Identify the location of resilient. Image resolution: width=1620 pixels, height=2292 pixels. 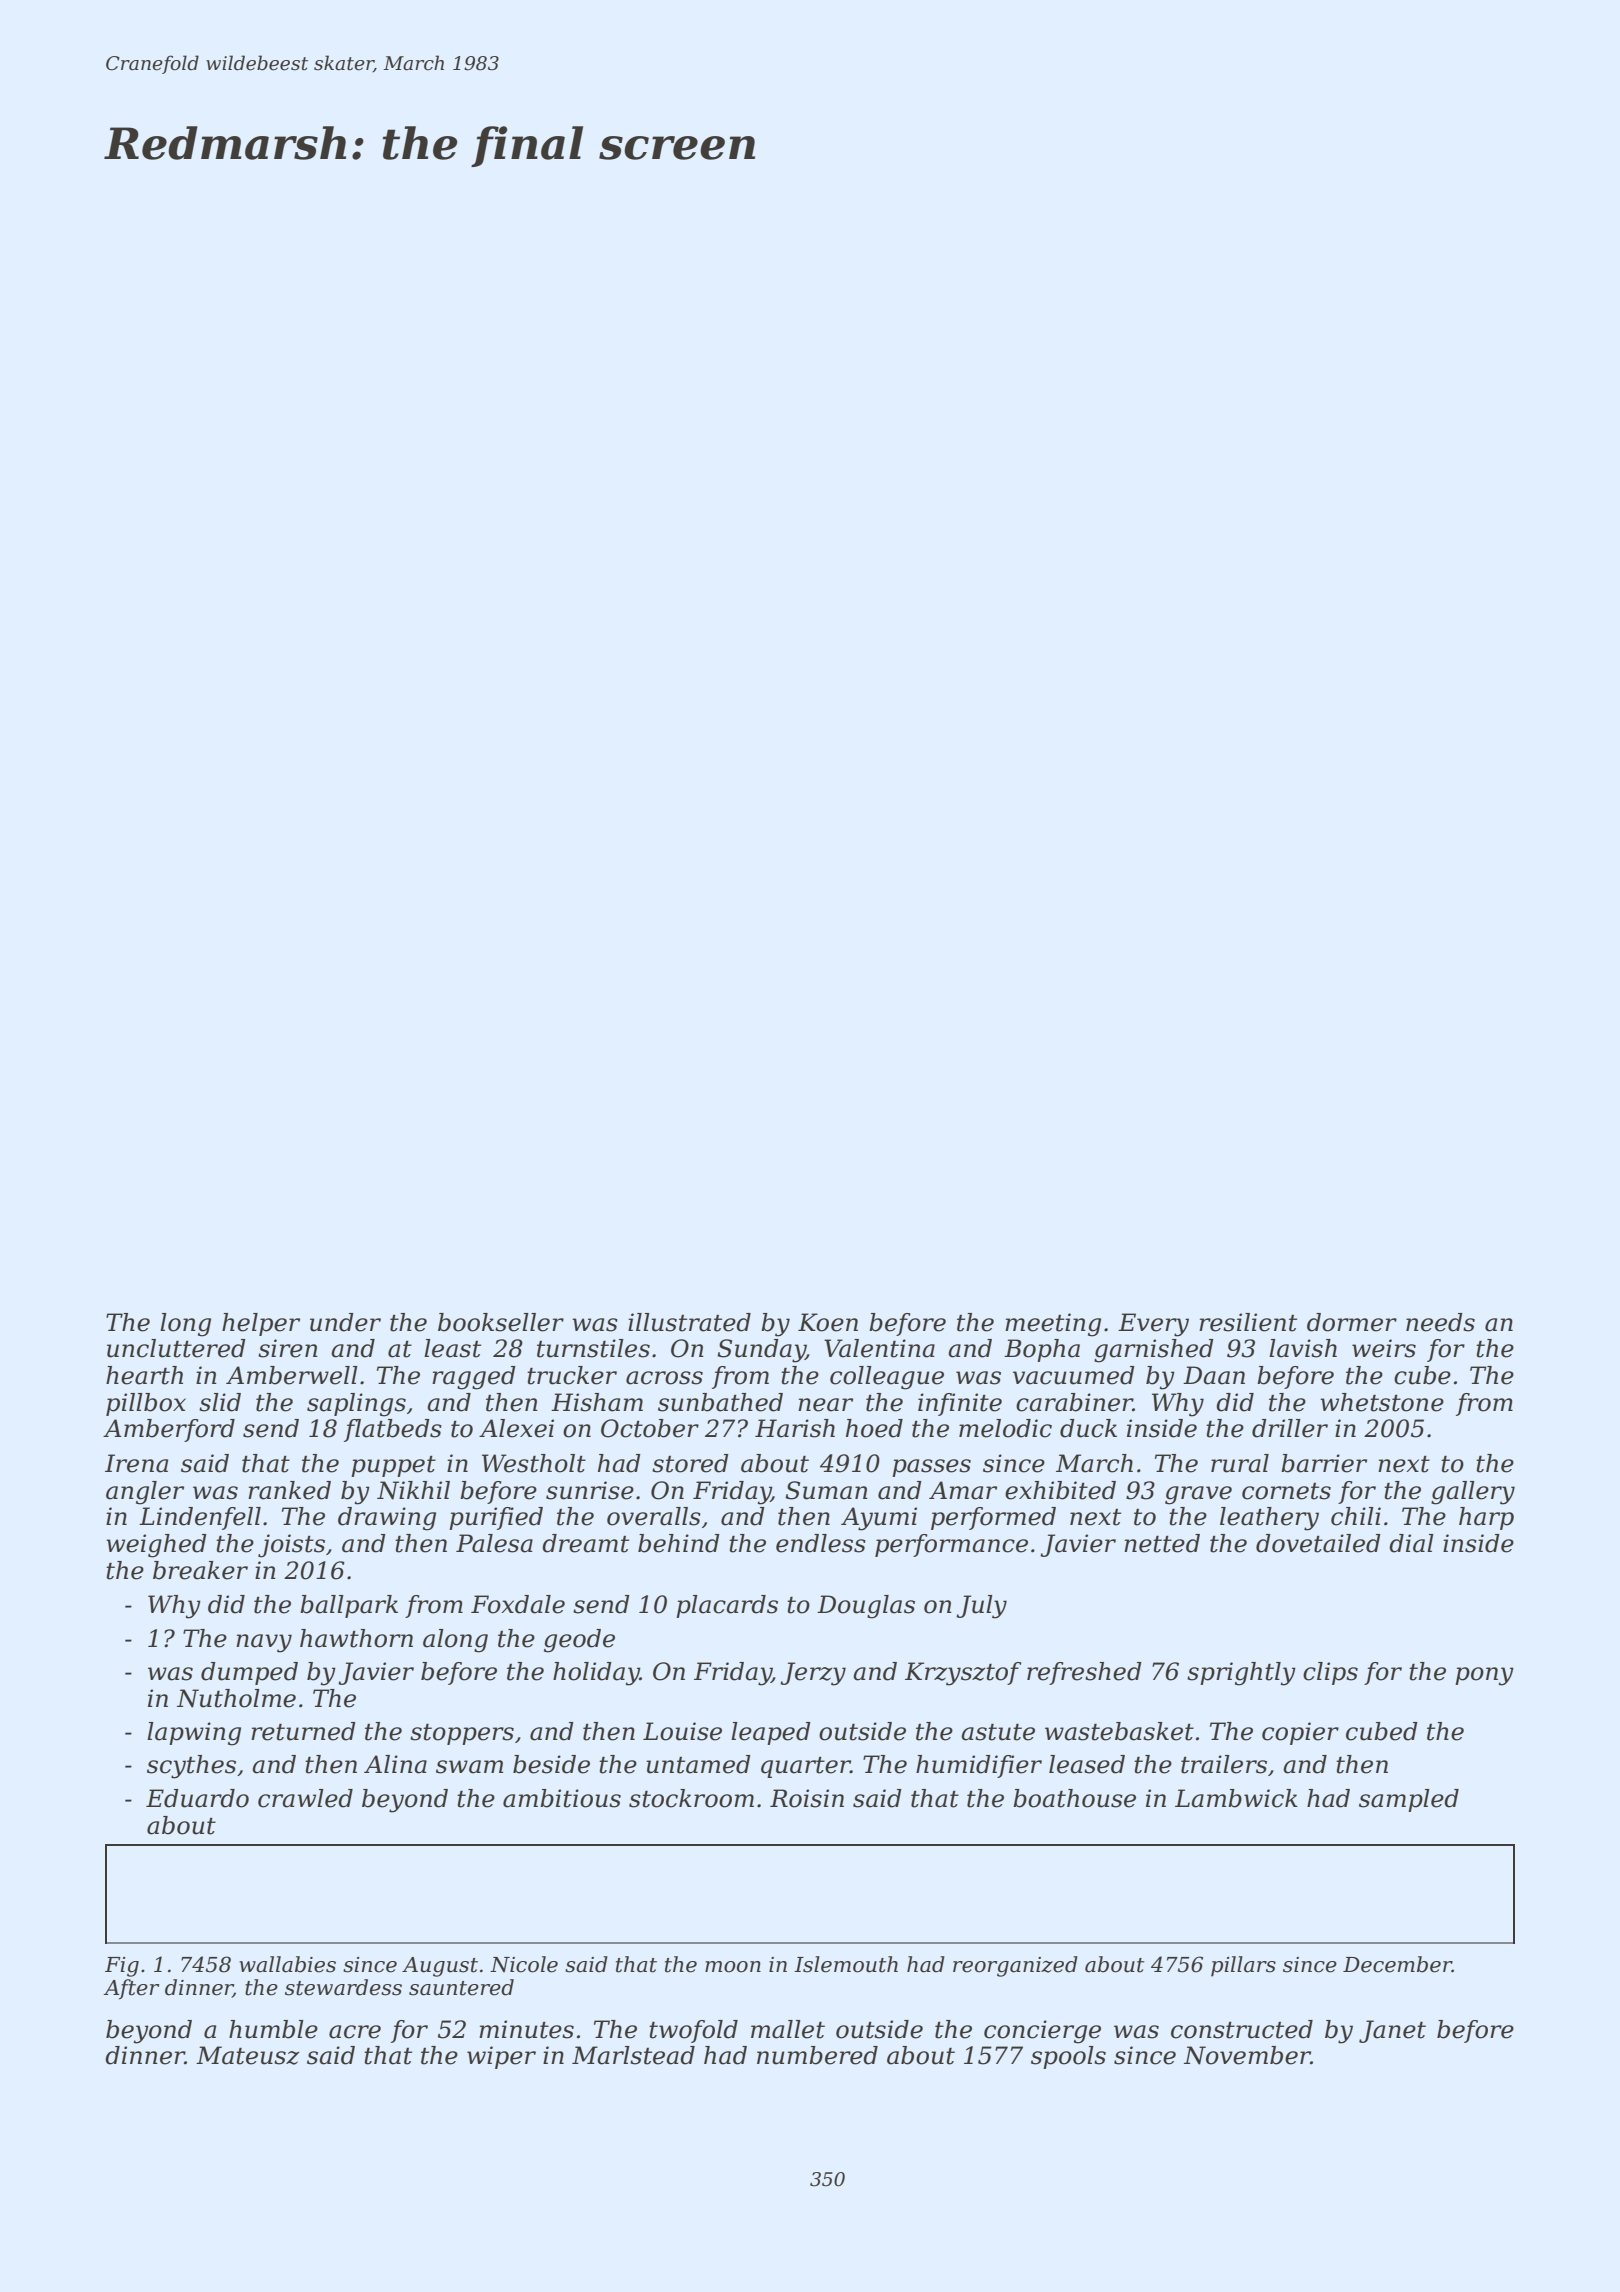
(1248, 1322).
